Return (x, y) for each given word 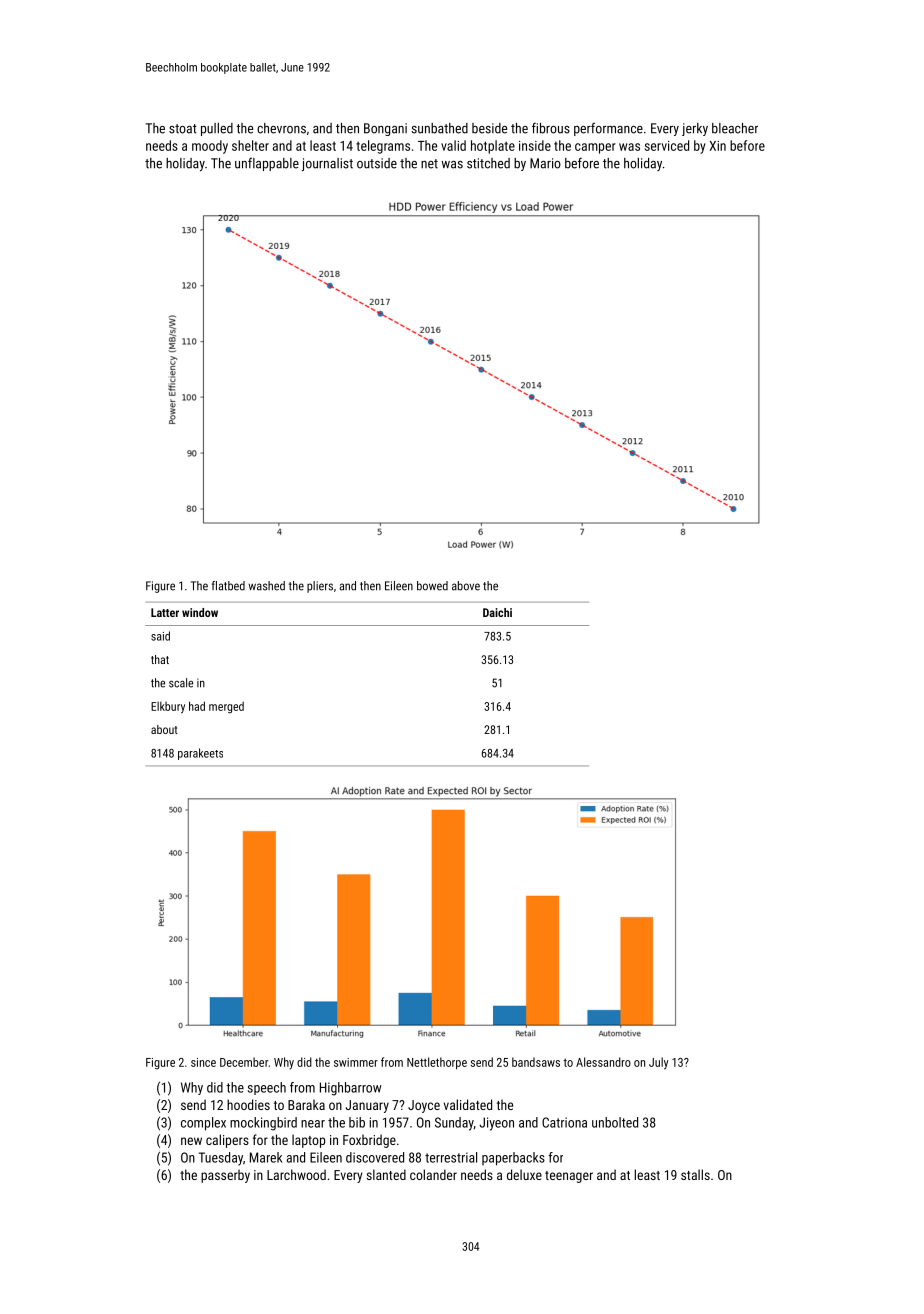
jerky (695, 129)
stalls (695, 1174)
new (191, 1141)
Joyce (424, 1106)
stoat (183, 129)
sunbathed (439, 128)
